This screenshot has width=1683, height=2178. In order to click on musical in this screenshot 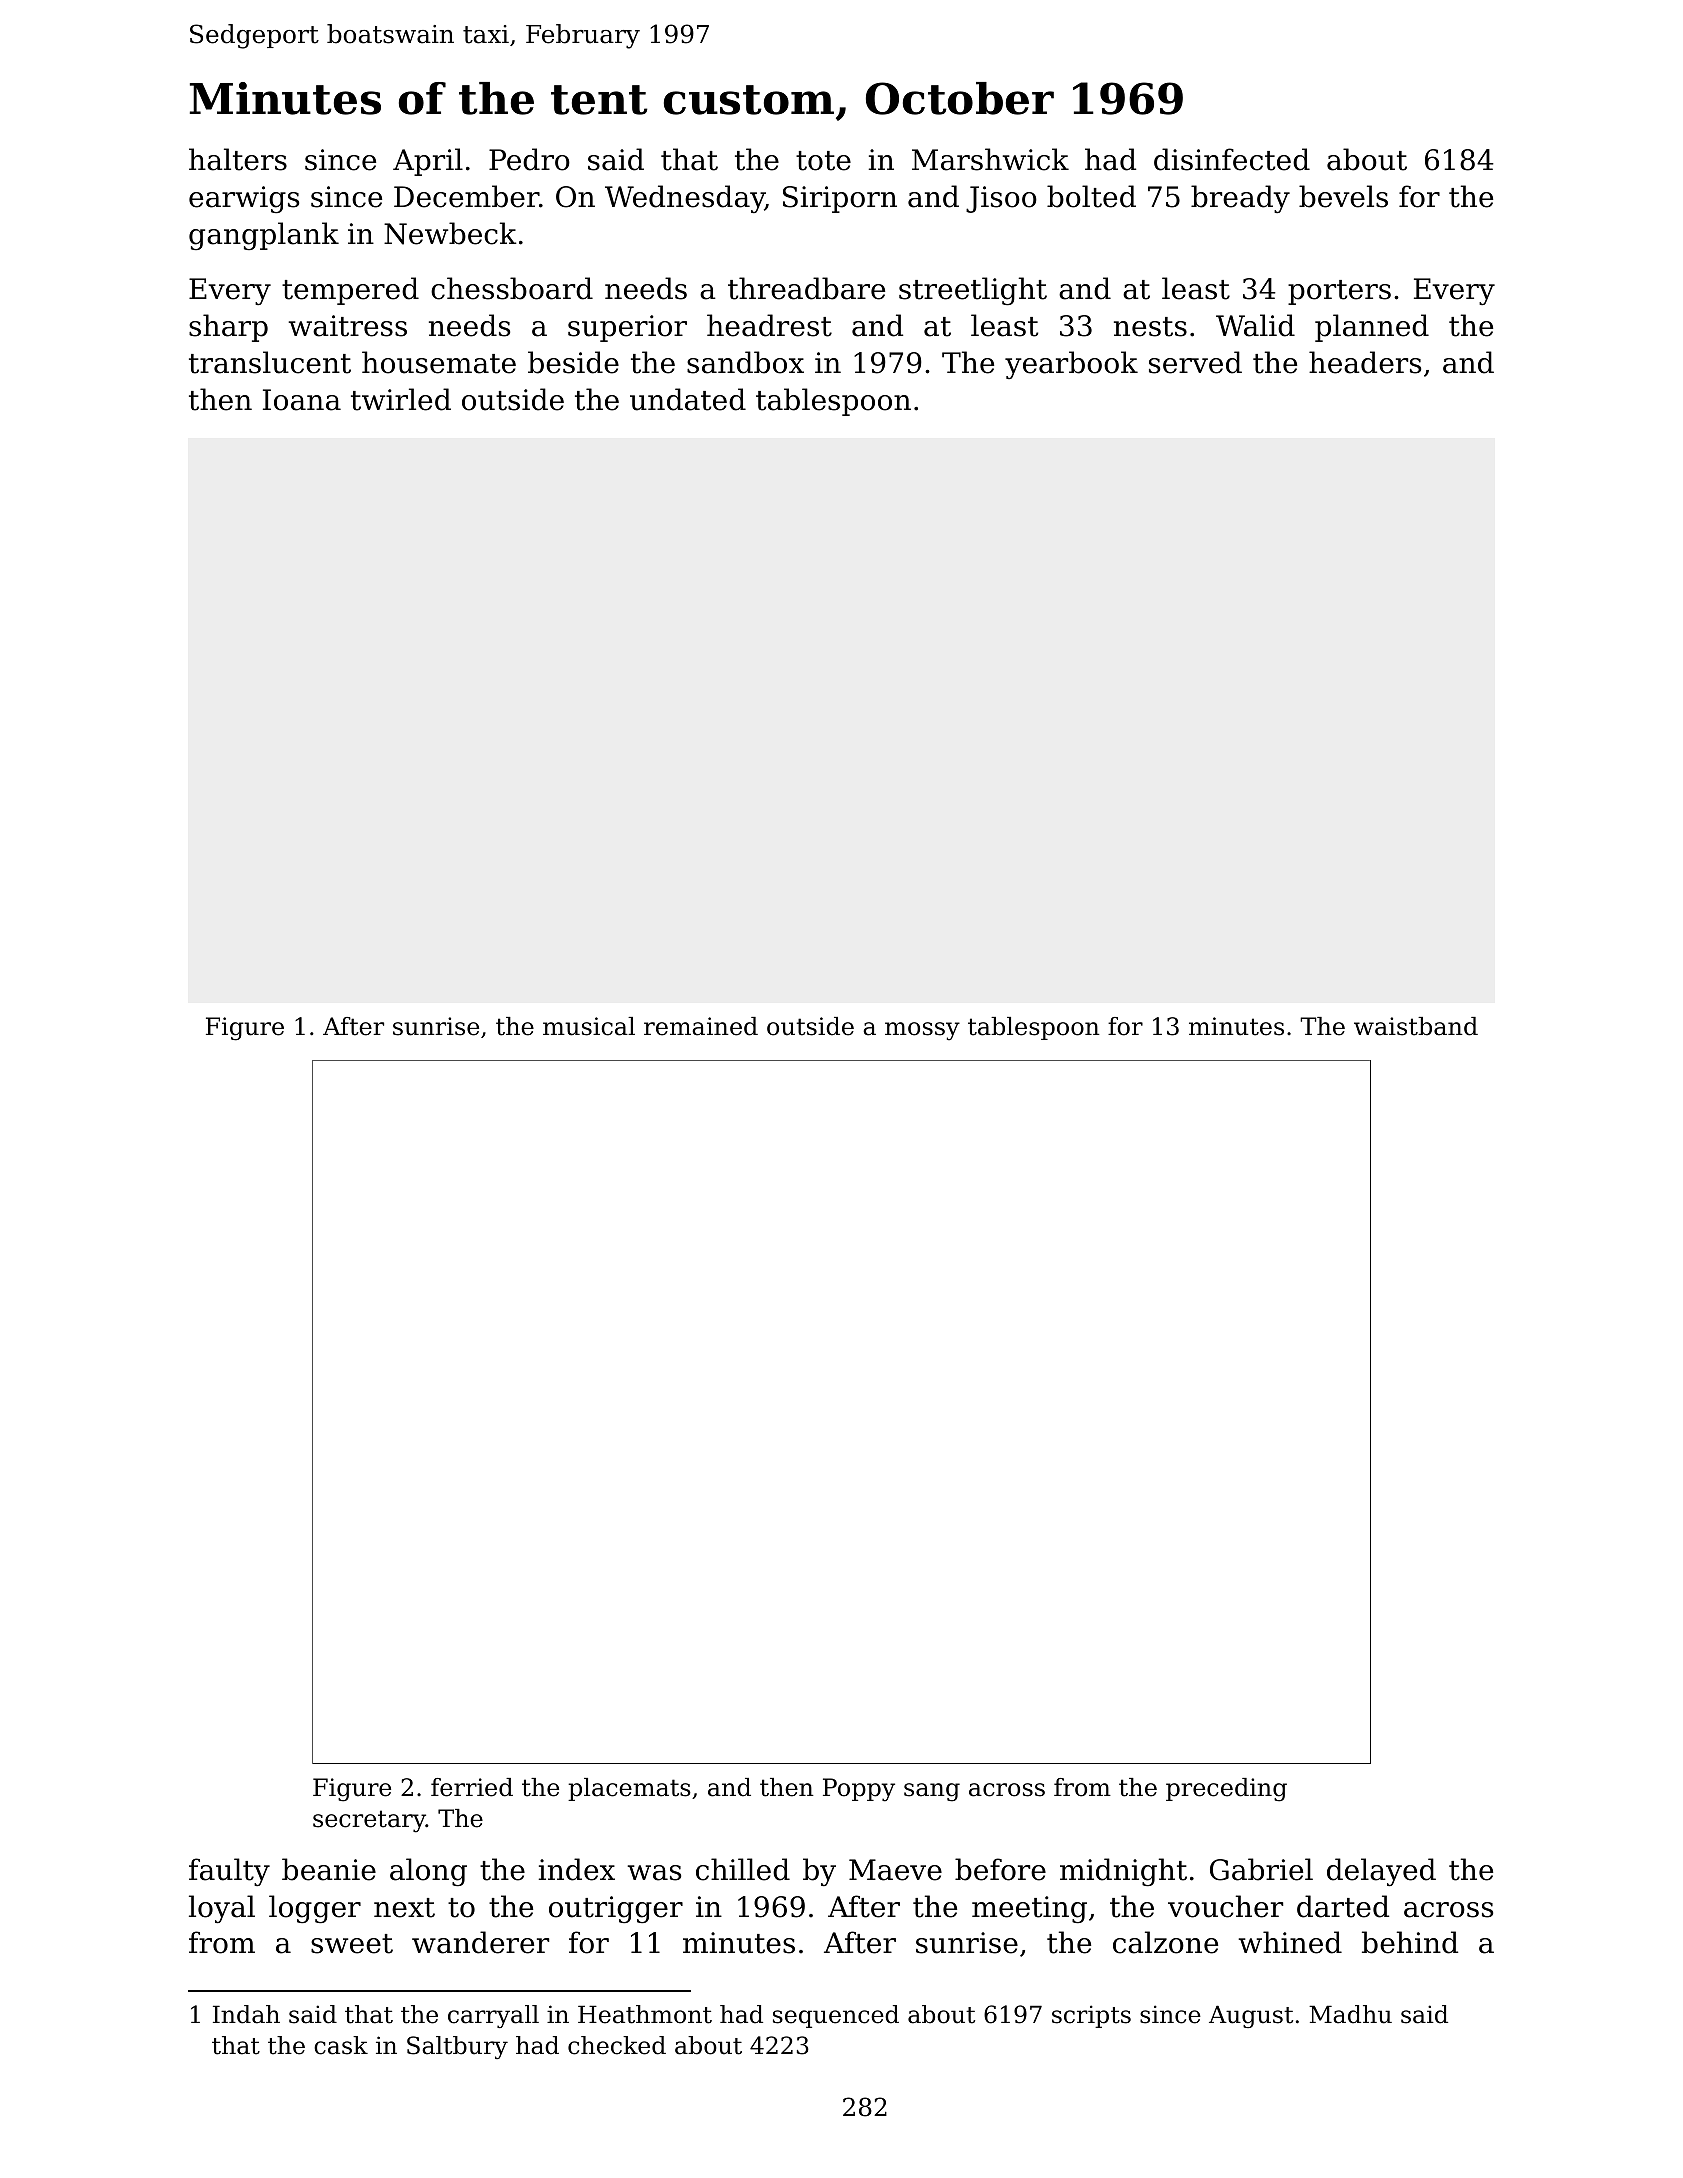, I will do `click(589, 1026)`.
